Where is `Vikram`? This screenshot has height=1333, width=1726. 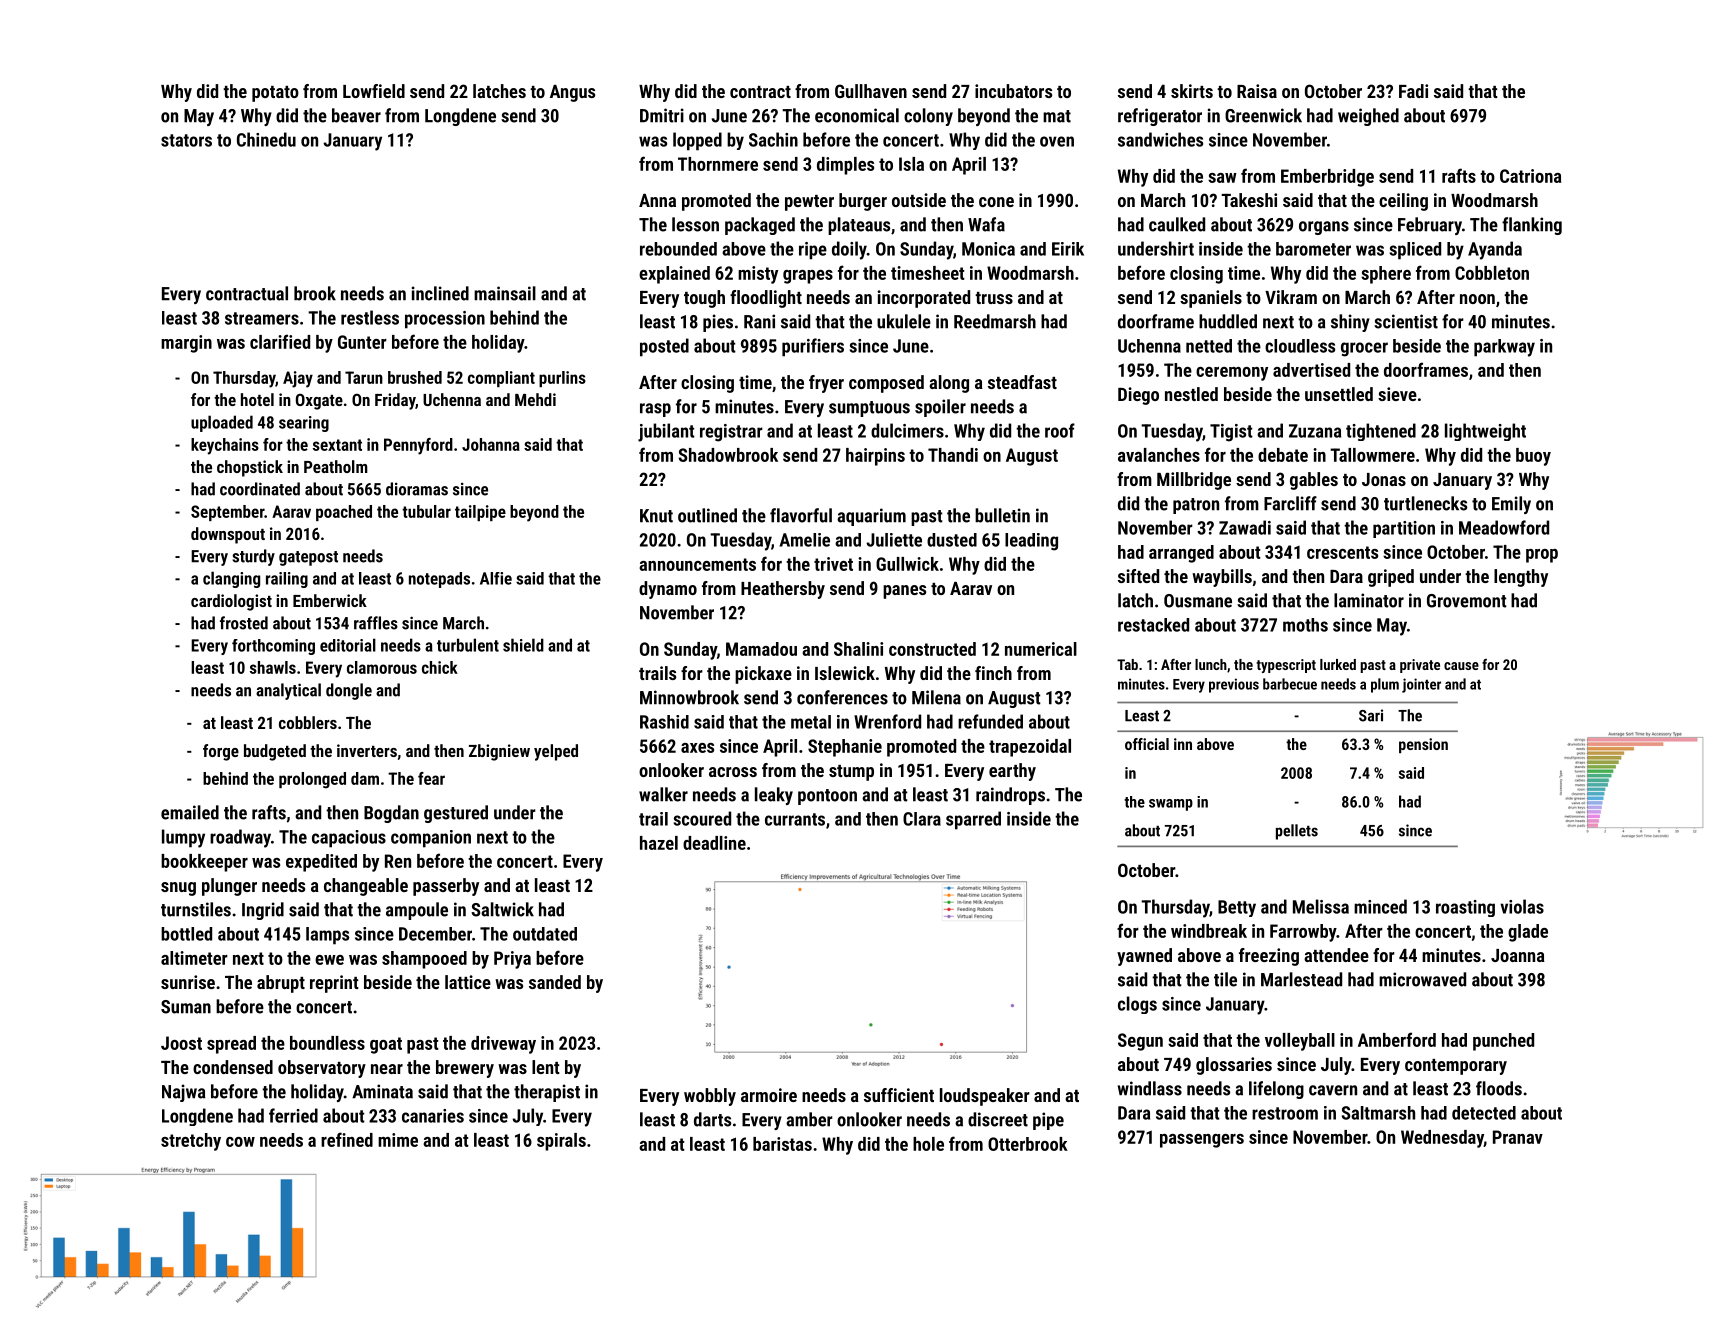
Vikram is located at coordinates (1291, 297).
